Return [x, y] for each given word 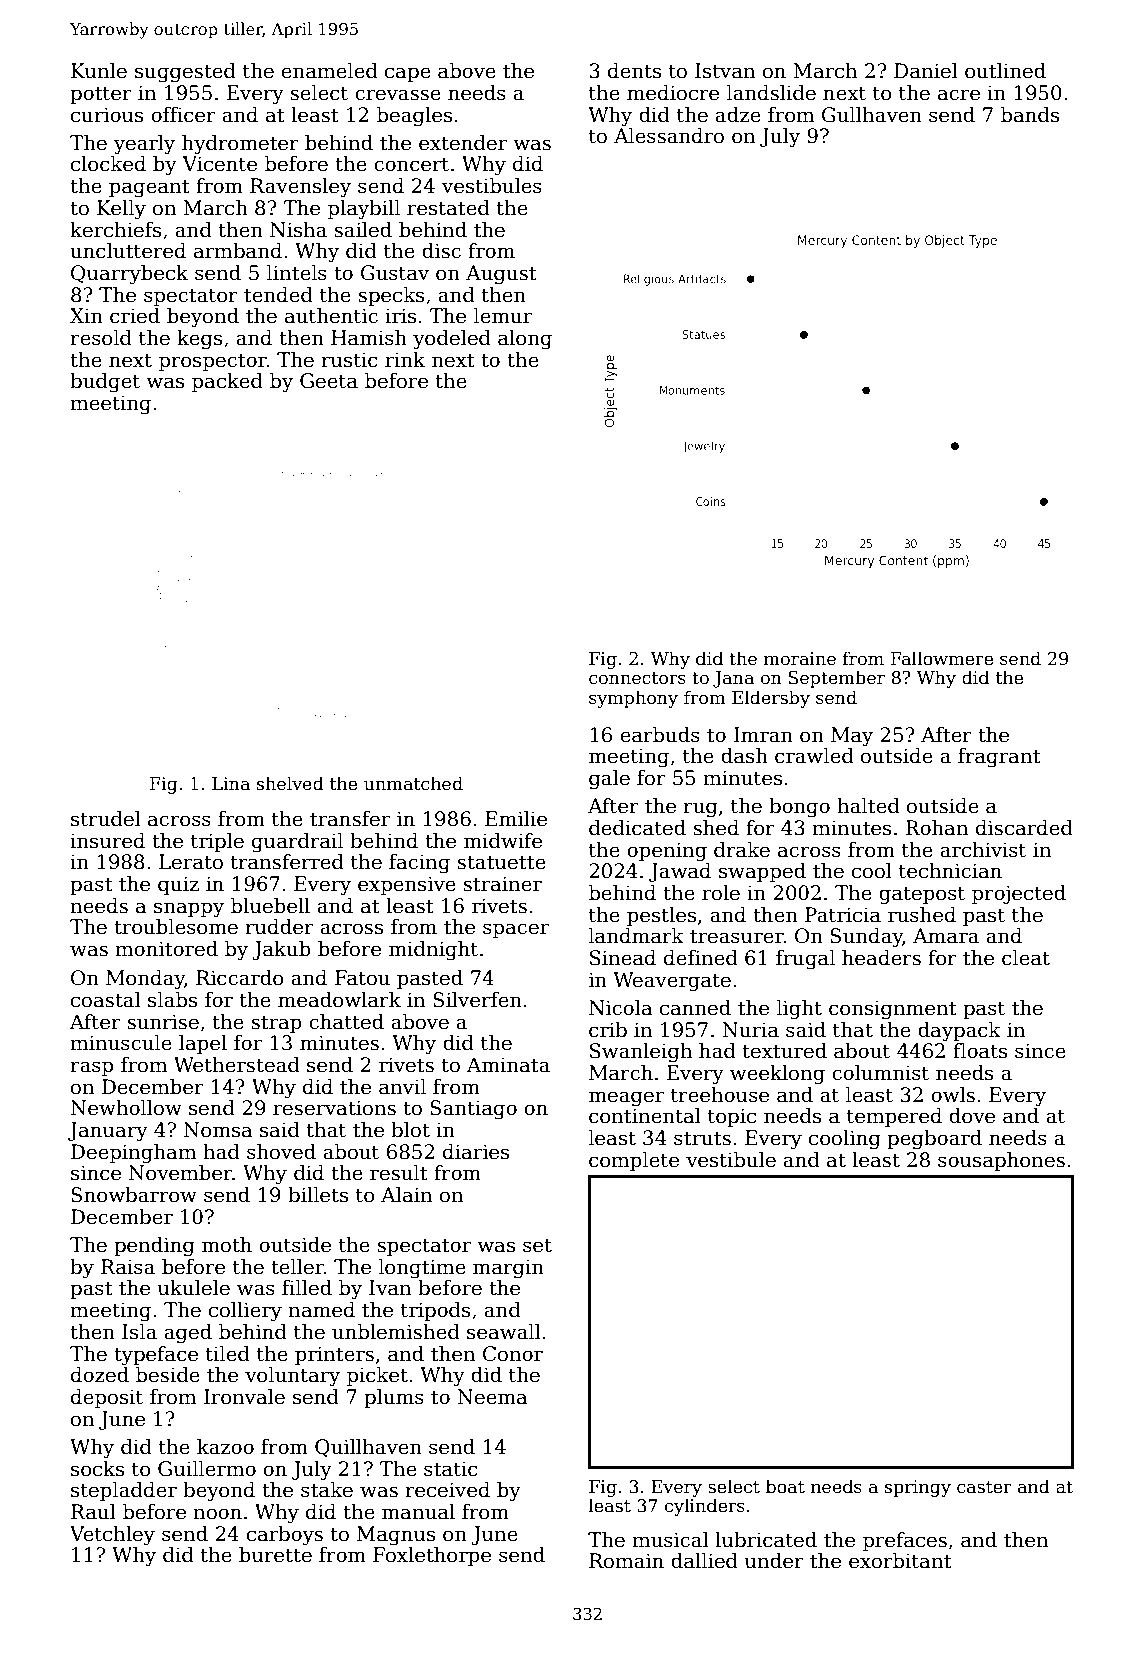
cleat [1026, 958]
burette [275, 1555]
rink [405, 359]
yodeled [452, 340]
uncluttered [128, 251]
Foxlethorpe [432, 1556]
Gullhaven [872, 115]
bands [1030, 115]
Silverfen [477, 1000]
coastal [106, 1000]
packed [227, 382]
